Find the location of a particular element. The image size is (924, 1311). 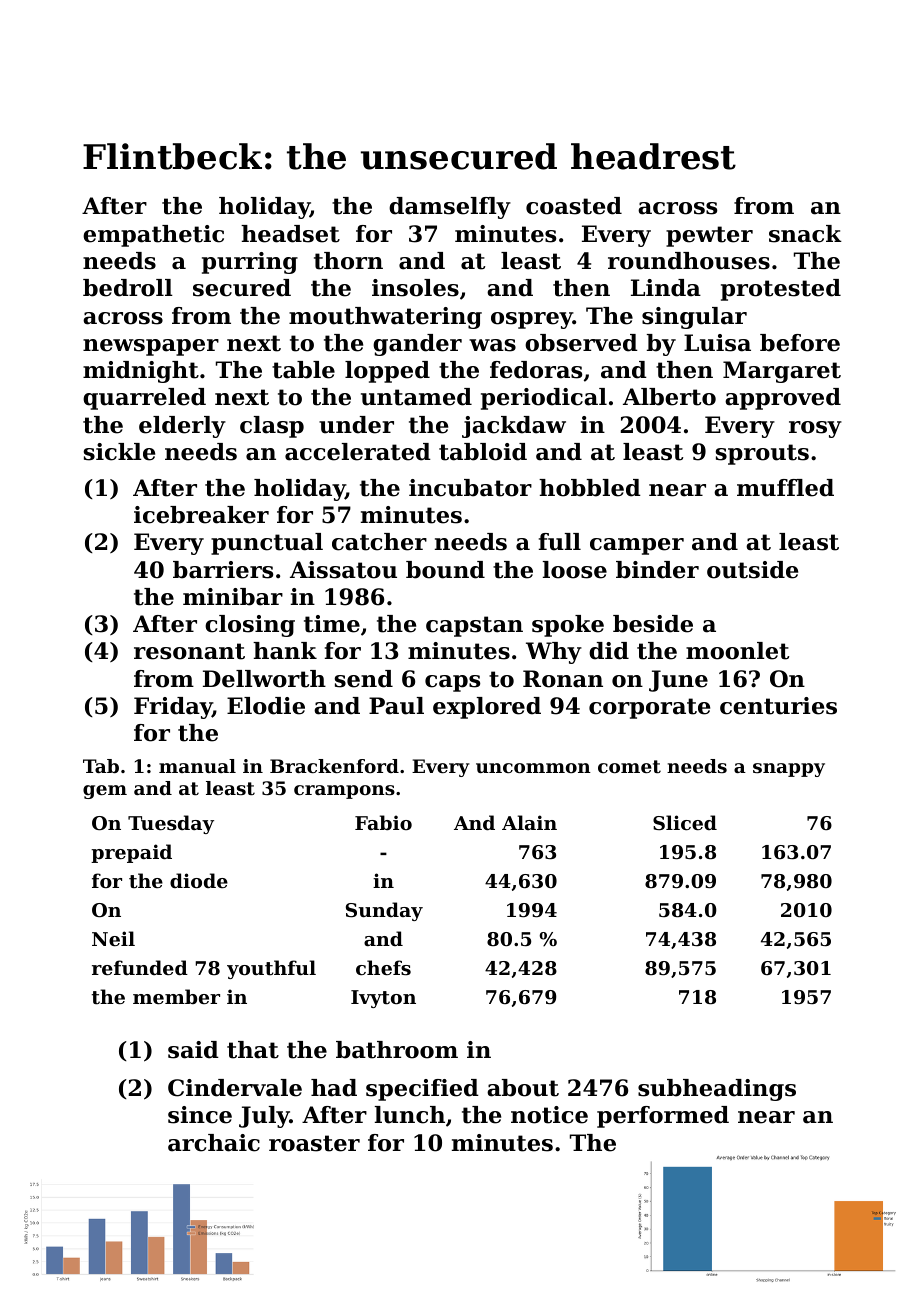

snack is located at coordinates (805, 234).
